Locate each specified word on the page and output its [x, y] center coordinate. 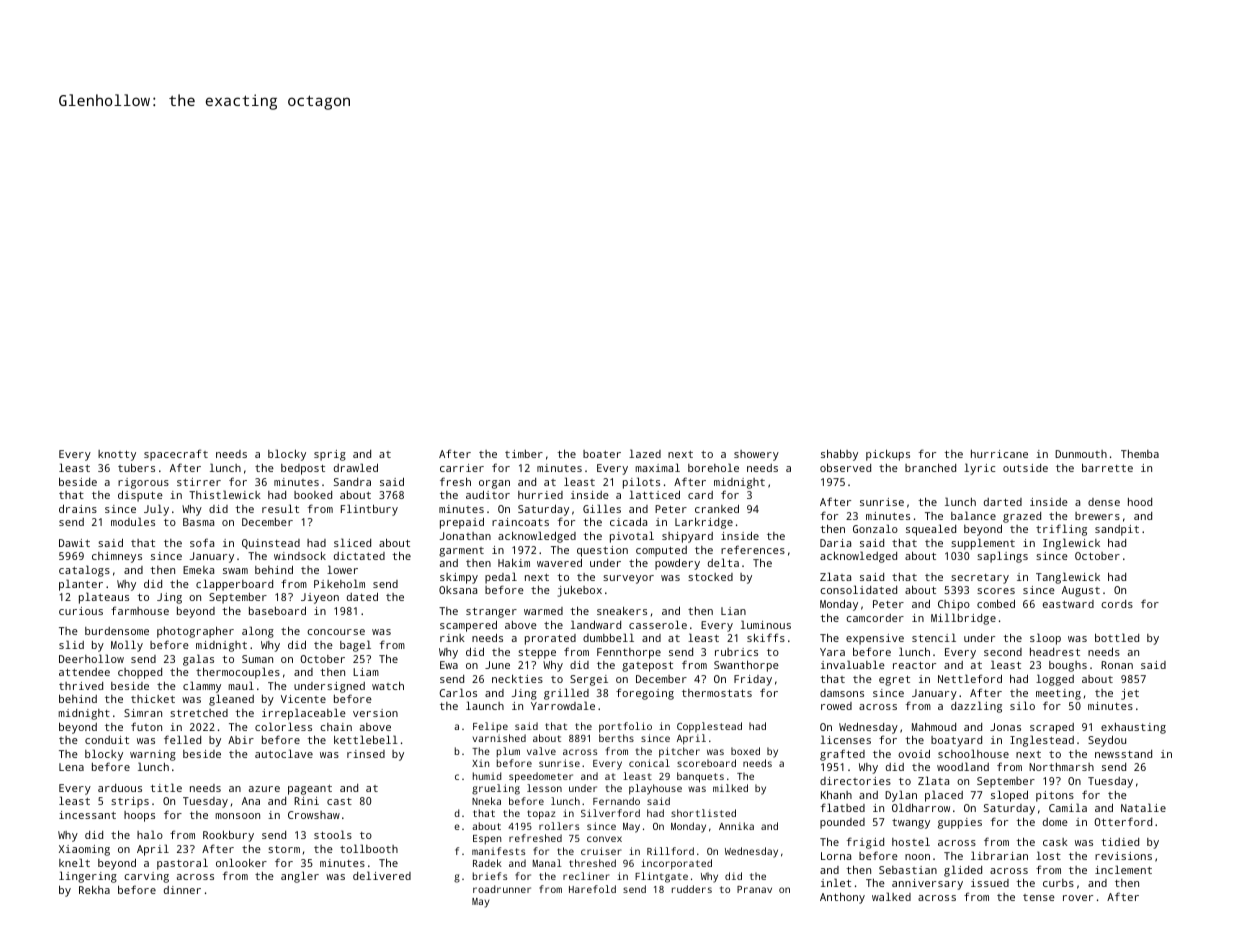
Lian [733, 611]
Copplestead [709, 727]
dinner [182, 890]
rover [1078, 898]
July [156, 510]
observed [845, 467]
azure [264, 789]
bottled [1117, 637]
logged [1055, 680]
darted [1003, 502]
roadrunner [502, 889]
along [258, 632]
